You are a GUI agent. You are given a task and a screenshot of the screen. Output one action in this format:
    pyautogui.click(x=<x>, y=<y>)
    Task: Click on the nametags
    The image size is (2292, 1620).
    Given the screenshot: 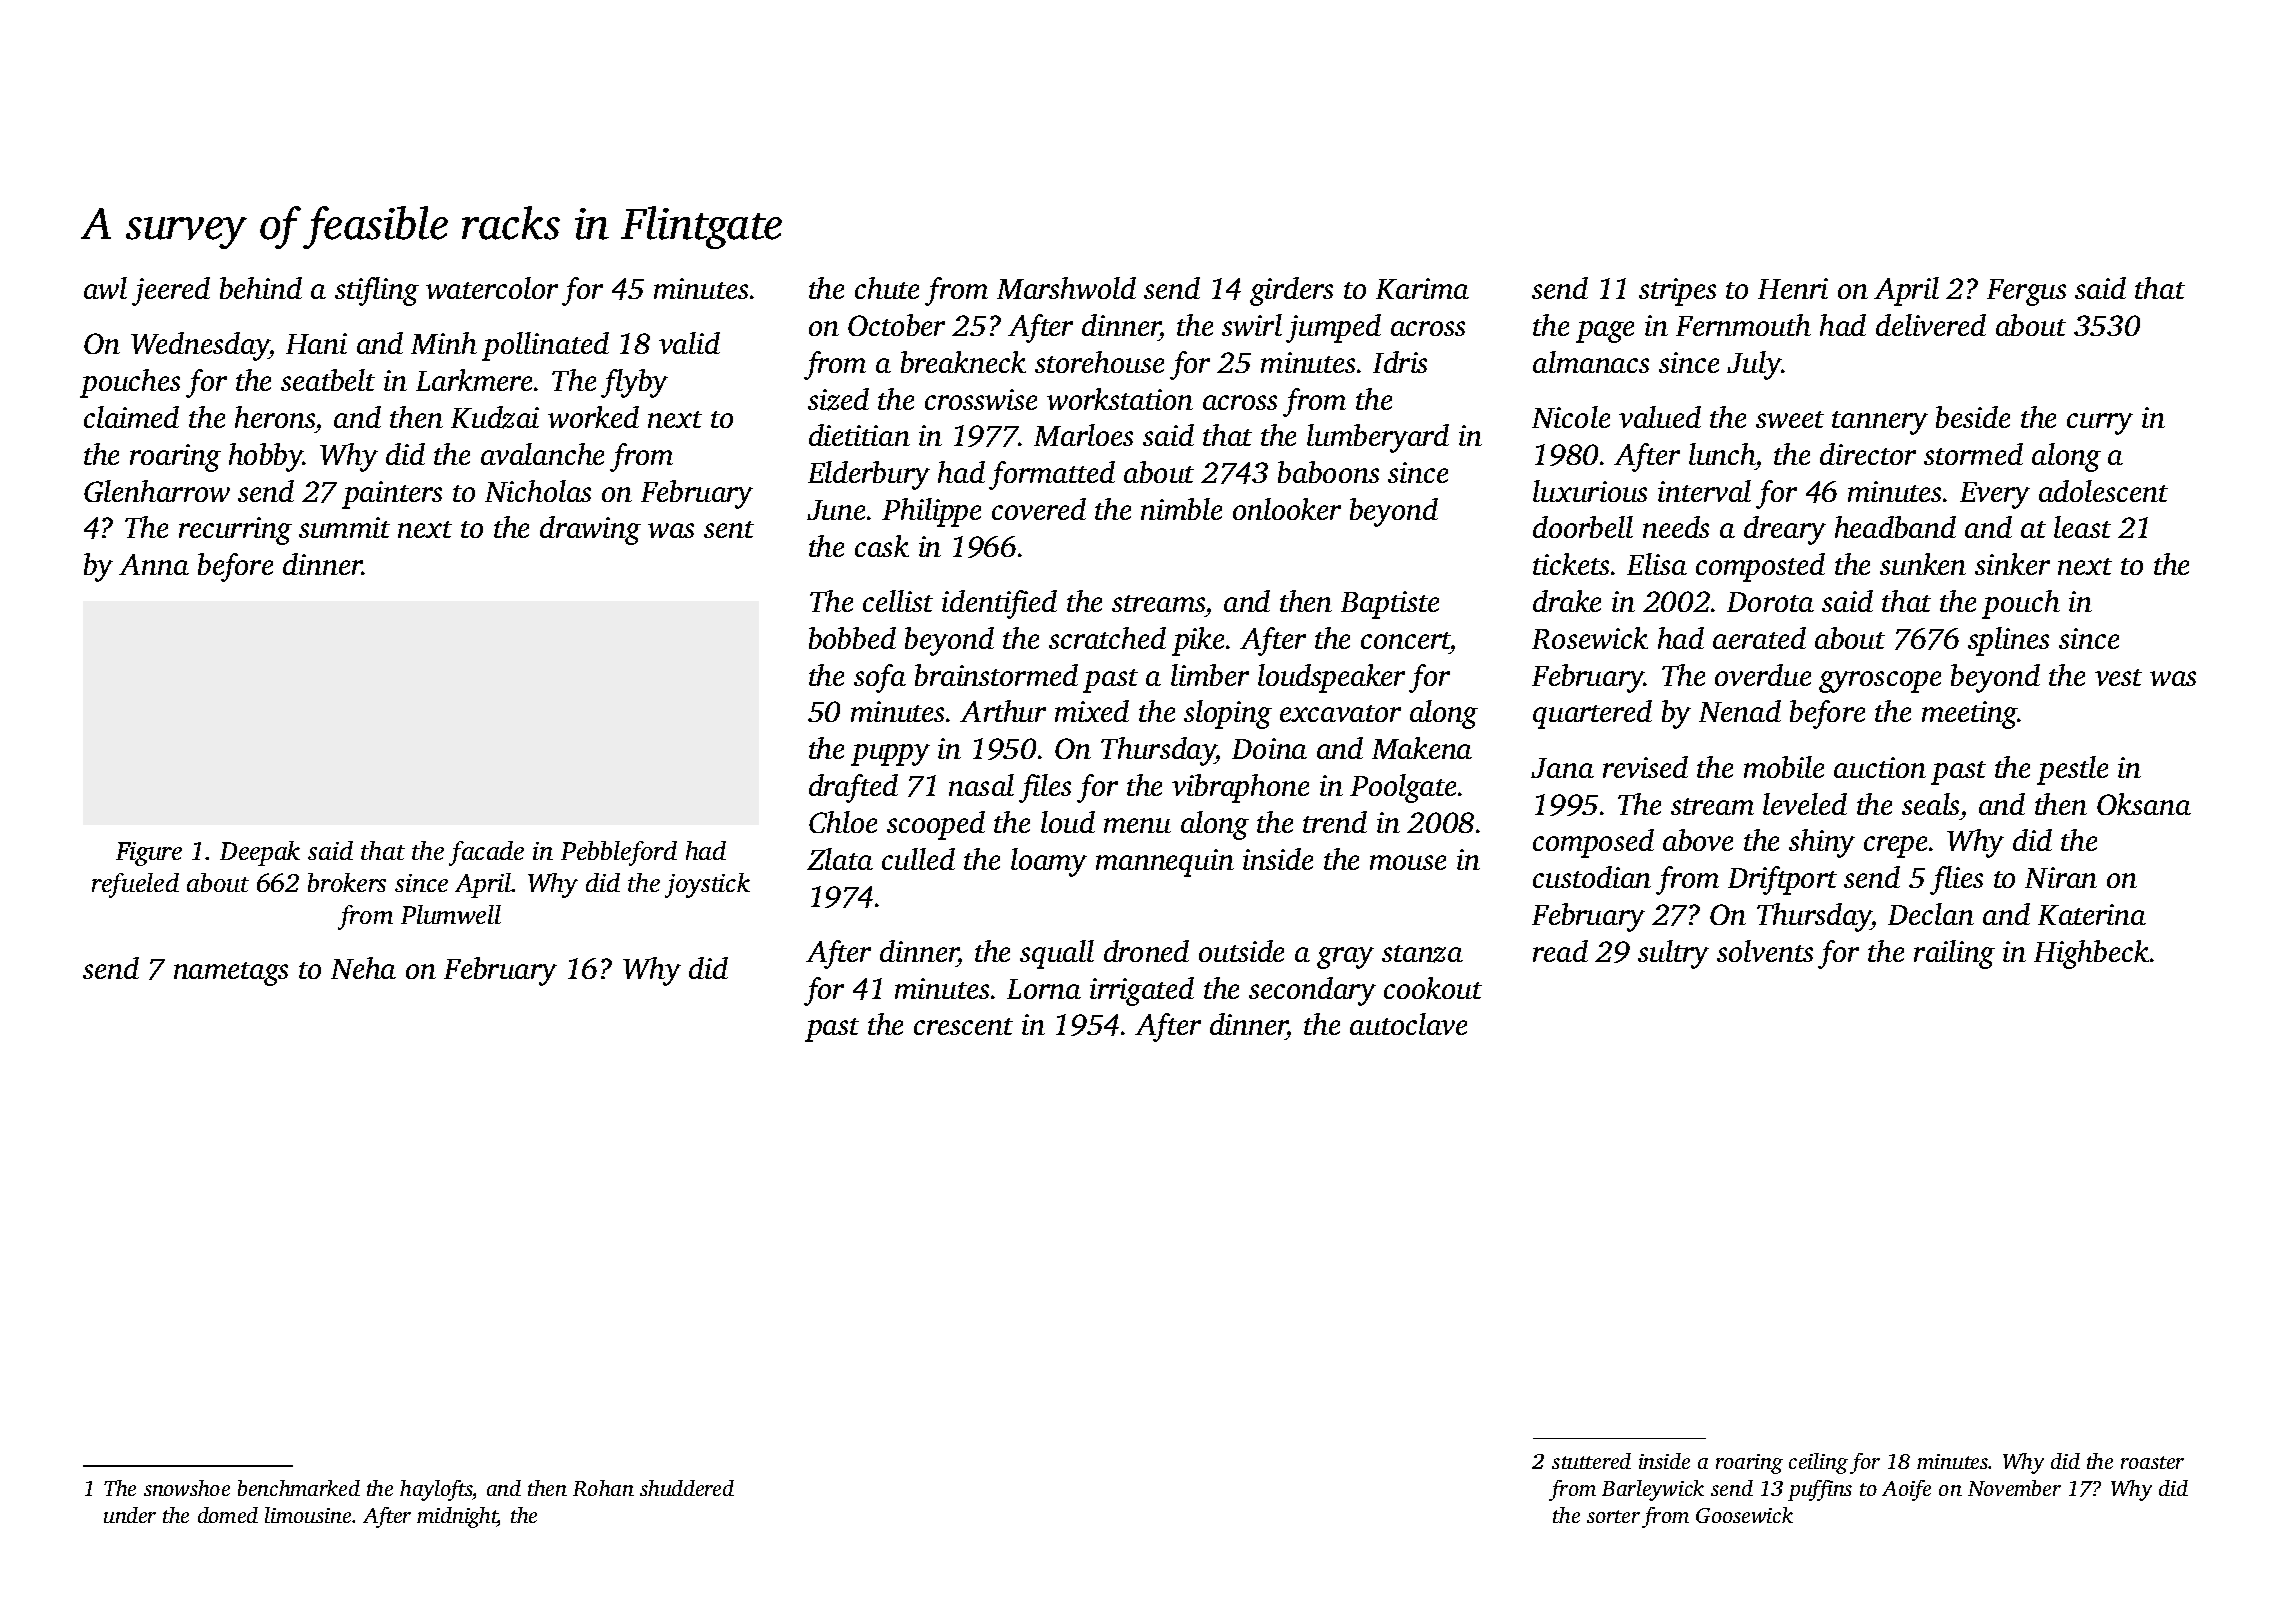 What is the action you would take?
    pyautogui.click(x=231, y=974)
